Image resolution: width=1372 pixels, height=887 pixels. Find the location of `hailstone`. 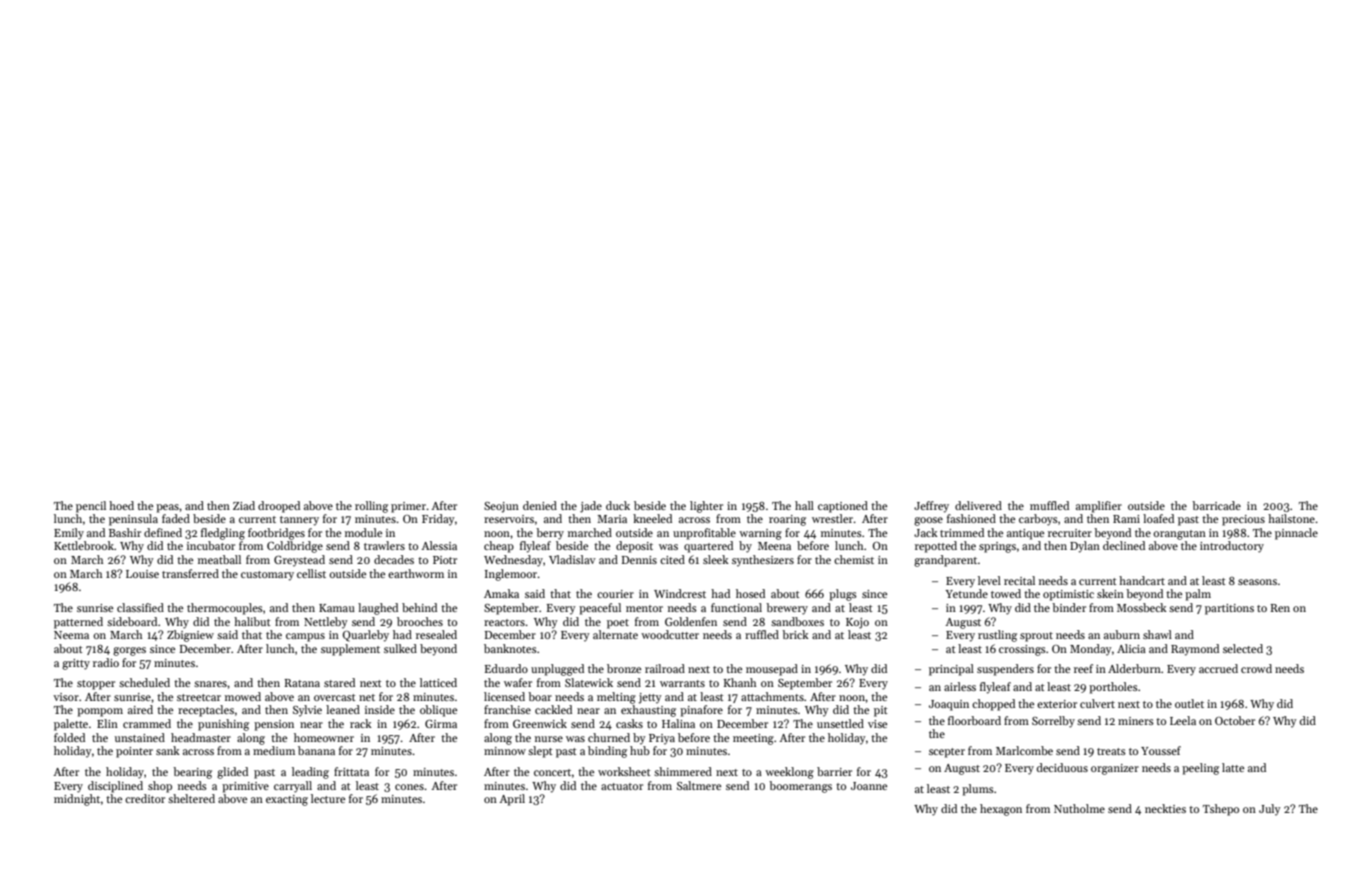

hailstone is located at coordinates (1291, 518).
